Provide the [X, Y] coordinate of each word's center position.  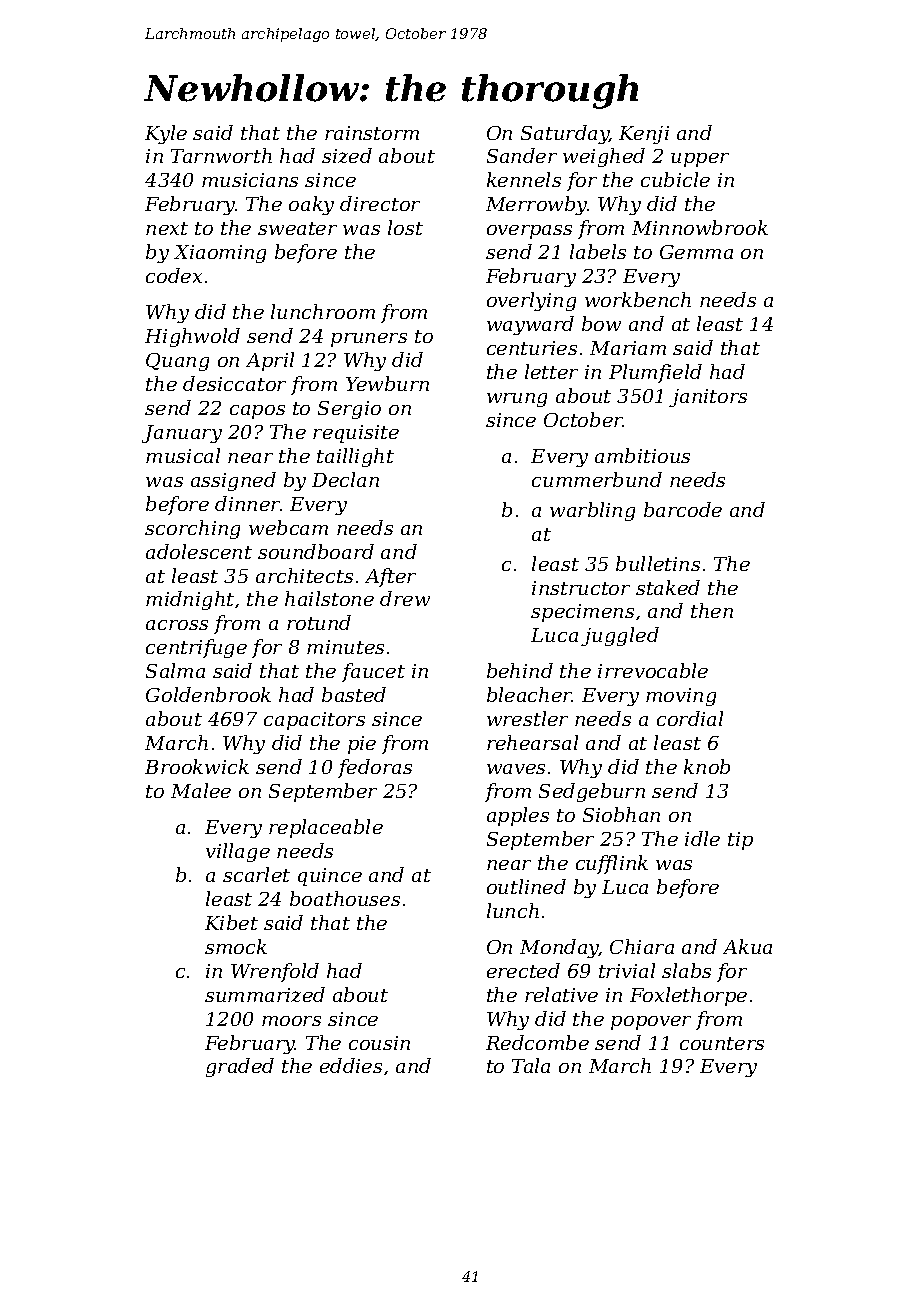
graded [240, 1067]
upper [700, 160]
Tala [531, 1065]
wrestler [527, 718]
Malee [201, 790]
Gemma [696, 252]
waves [516, 769]
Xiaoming [220, 254]
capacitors [314, 721]
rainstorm [372, 133]
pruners [369, 340]
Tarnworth [221, 155]
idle [702, 838]
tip [740, 841]
